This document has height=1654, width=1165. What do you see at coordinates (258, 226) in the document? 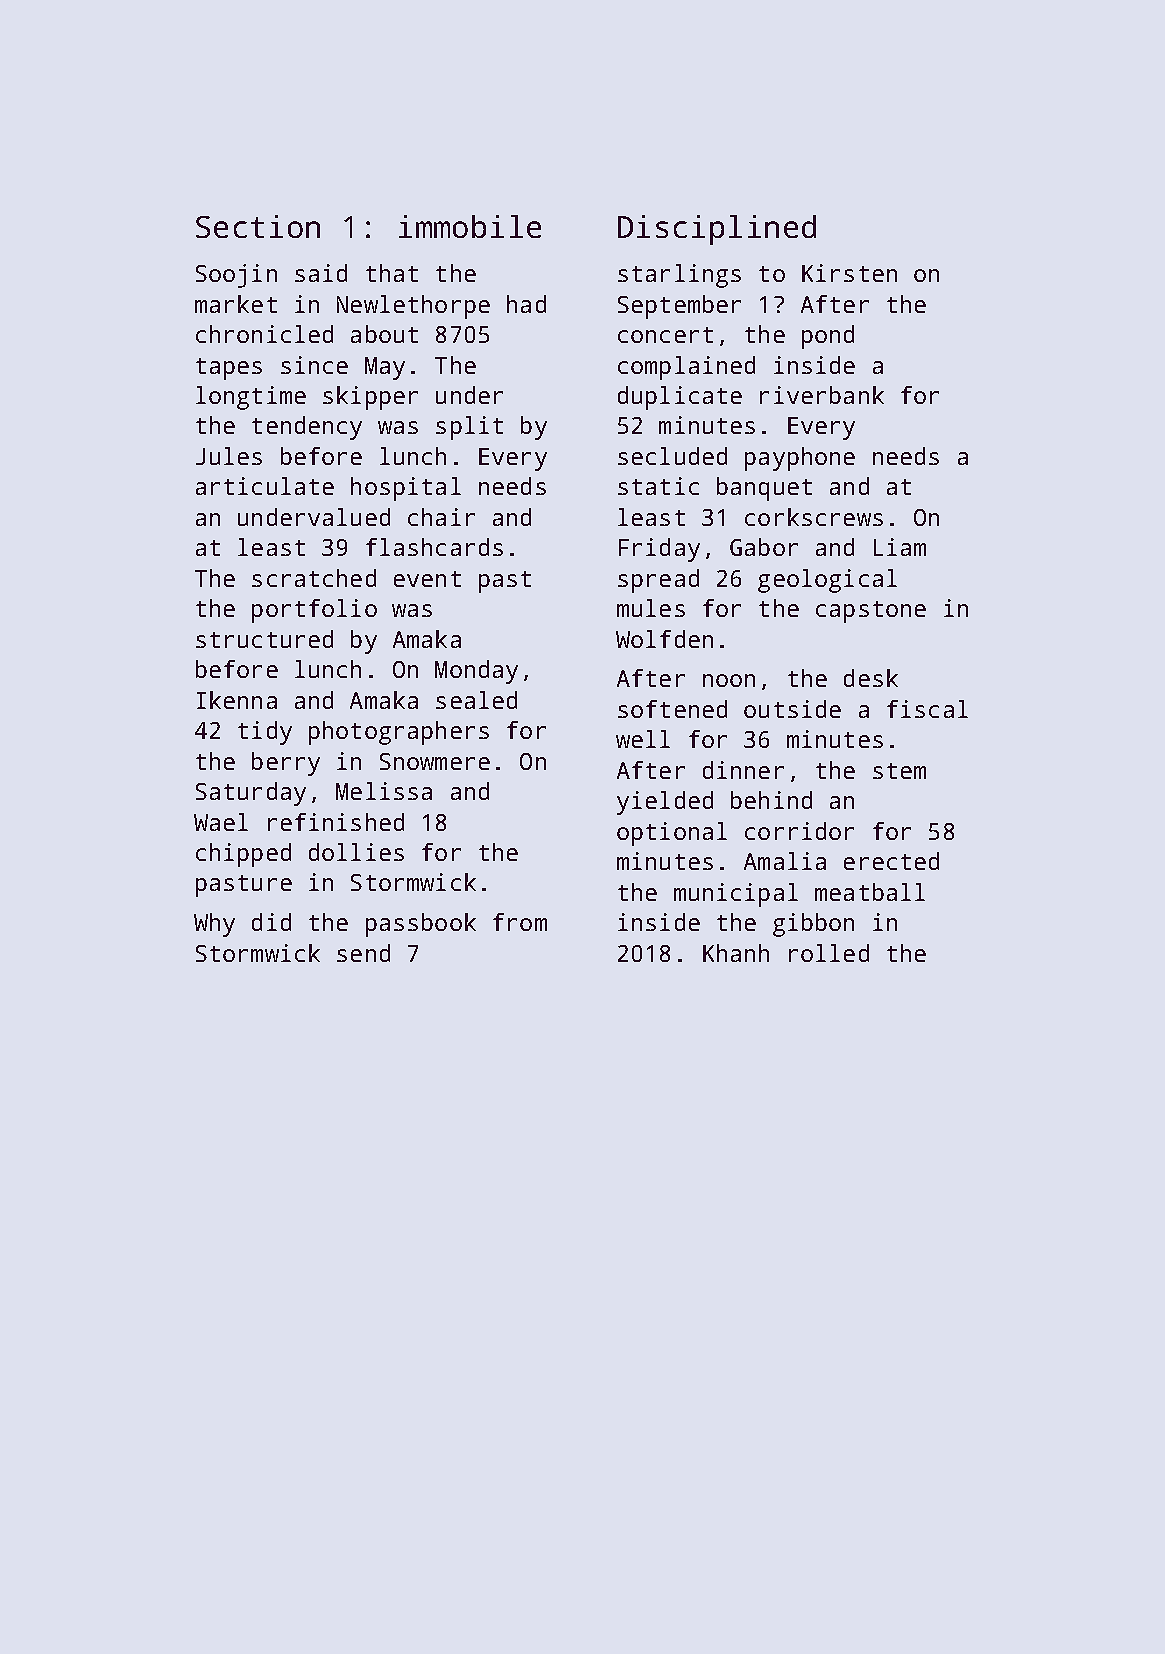
I see `Section` at bounding box center [258, 226].
